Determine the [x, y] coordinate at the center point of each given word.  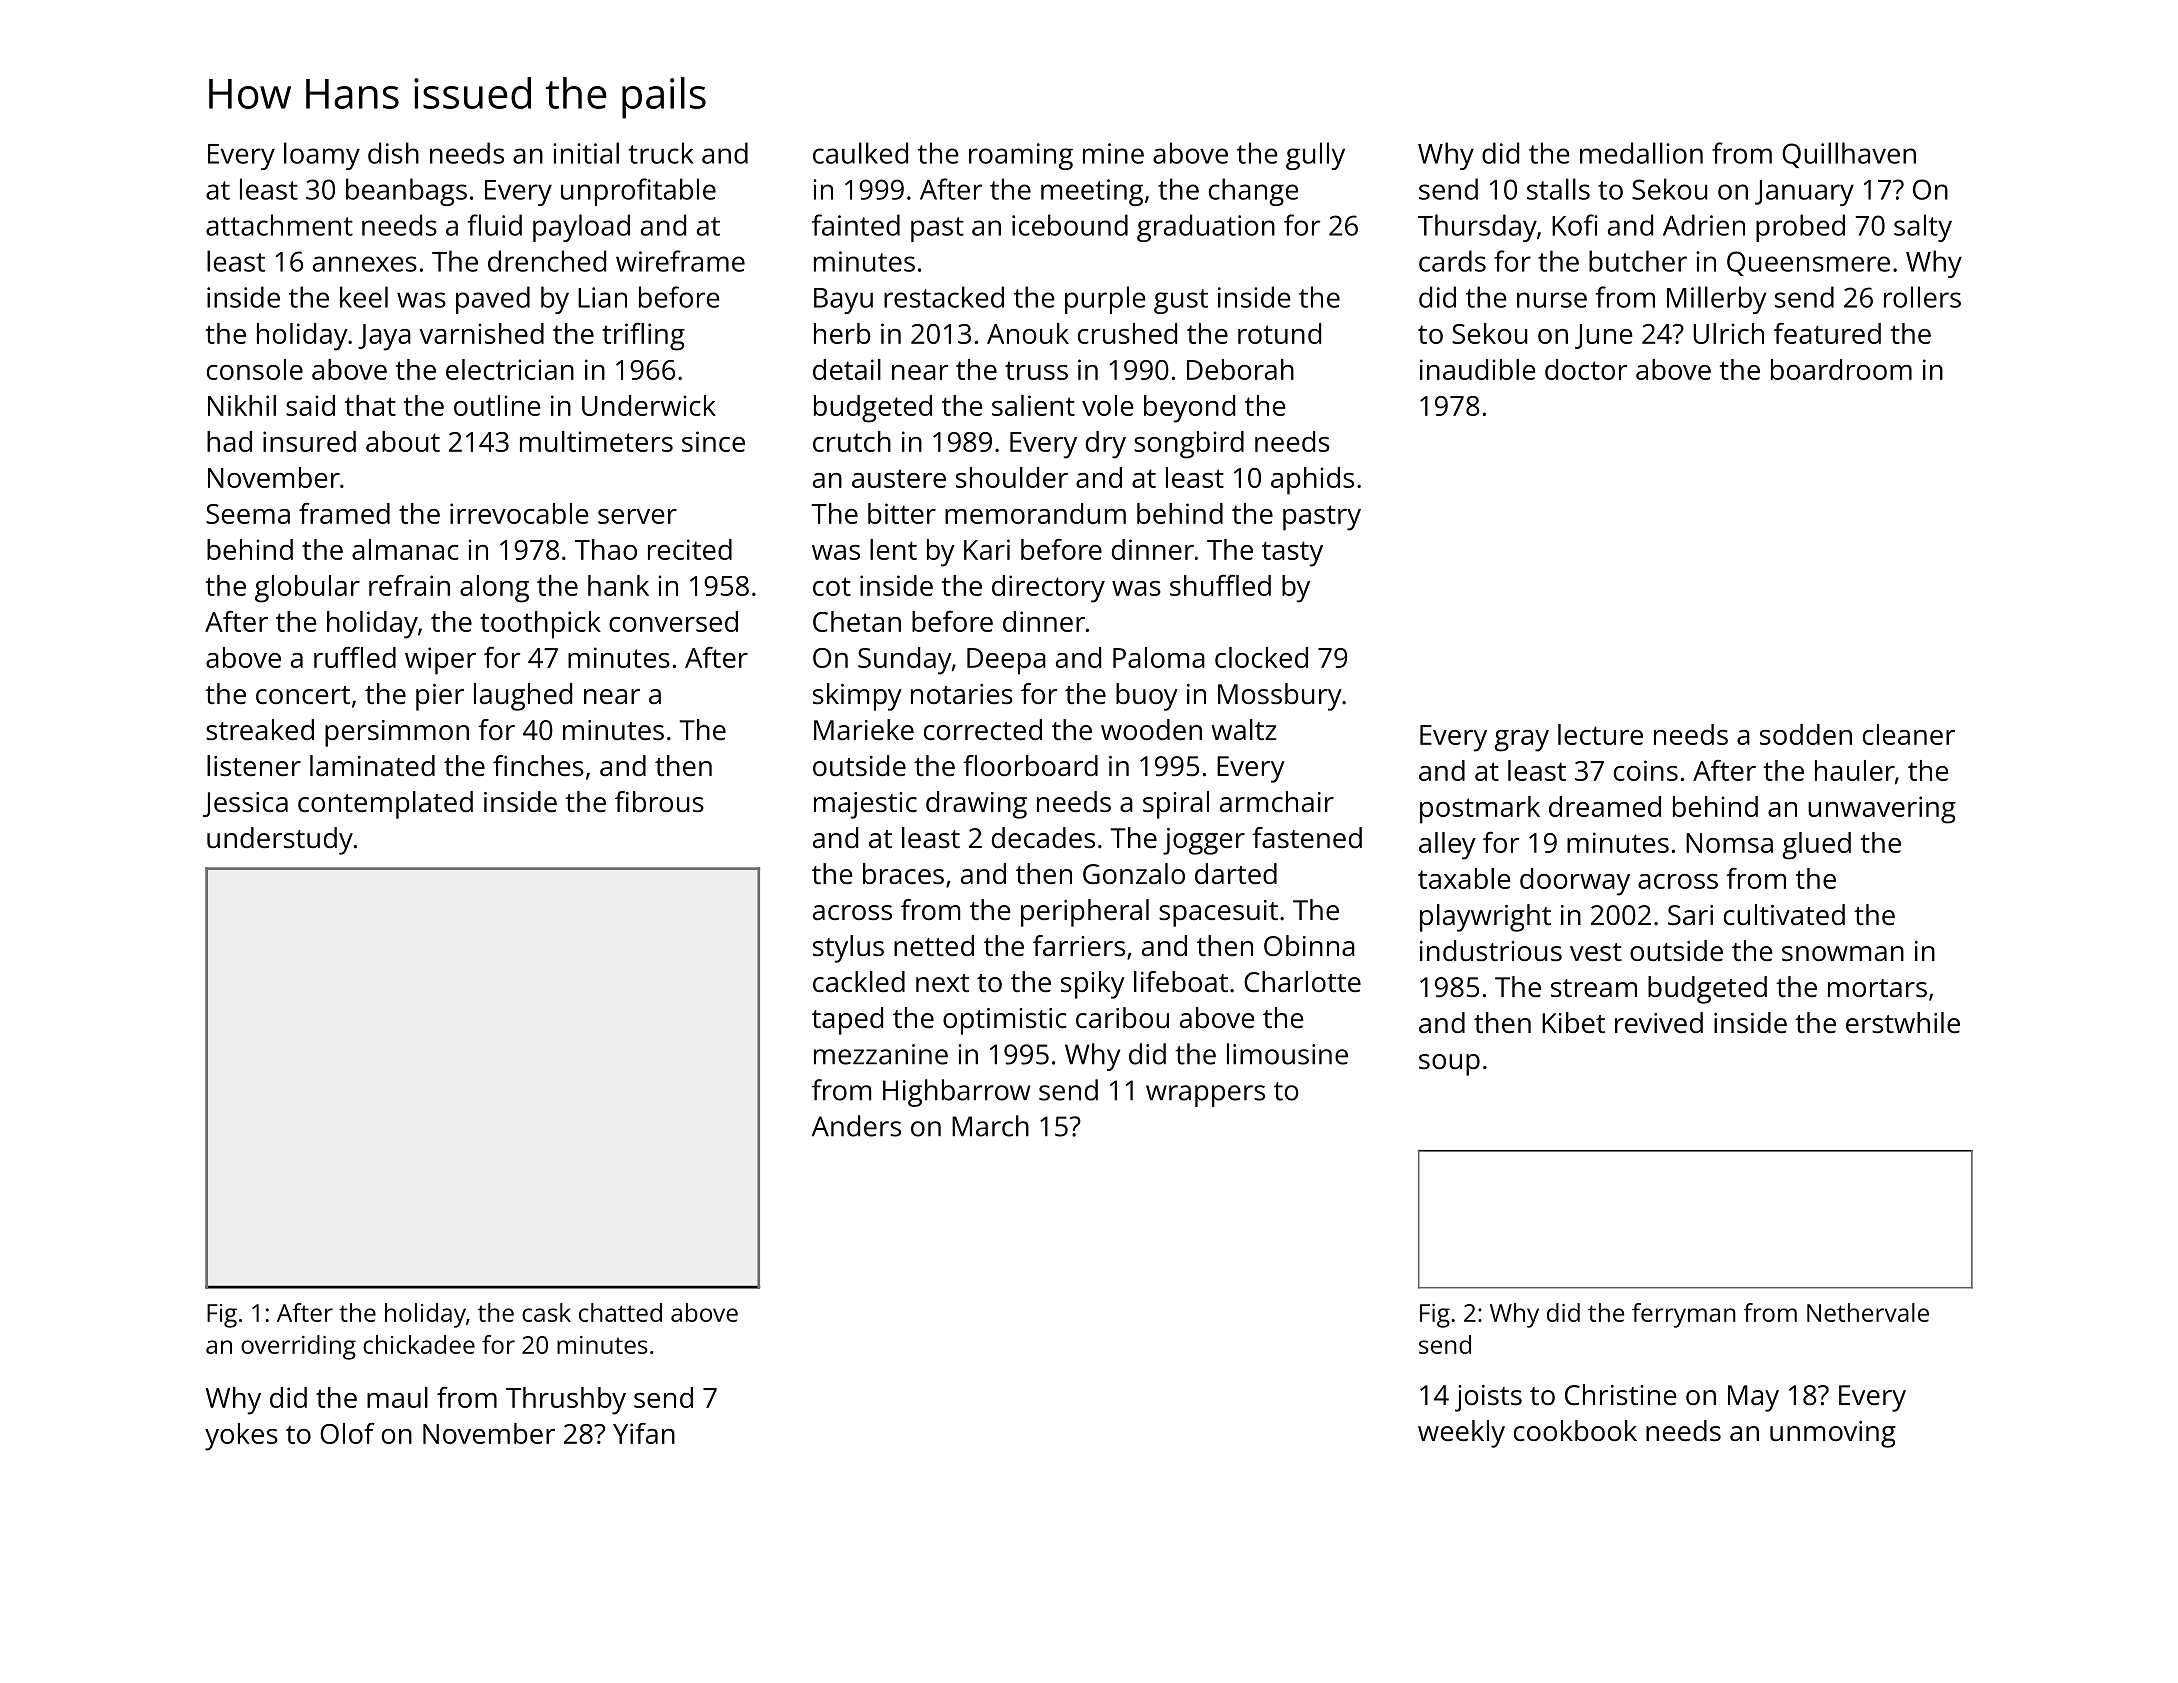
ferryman [1684, 1315]
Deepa [1006, 661]
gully [1315, 156]
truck [661, 153]
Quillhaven [1849, 155]
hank [618, 585]
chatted [620, 1312]
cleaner [1909, 734]
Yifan [644, 1433]
